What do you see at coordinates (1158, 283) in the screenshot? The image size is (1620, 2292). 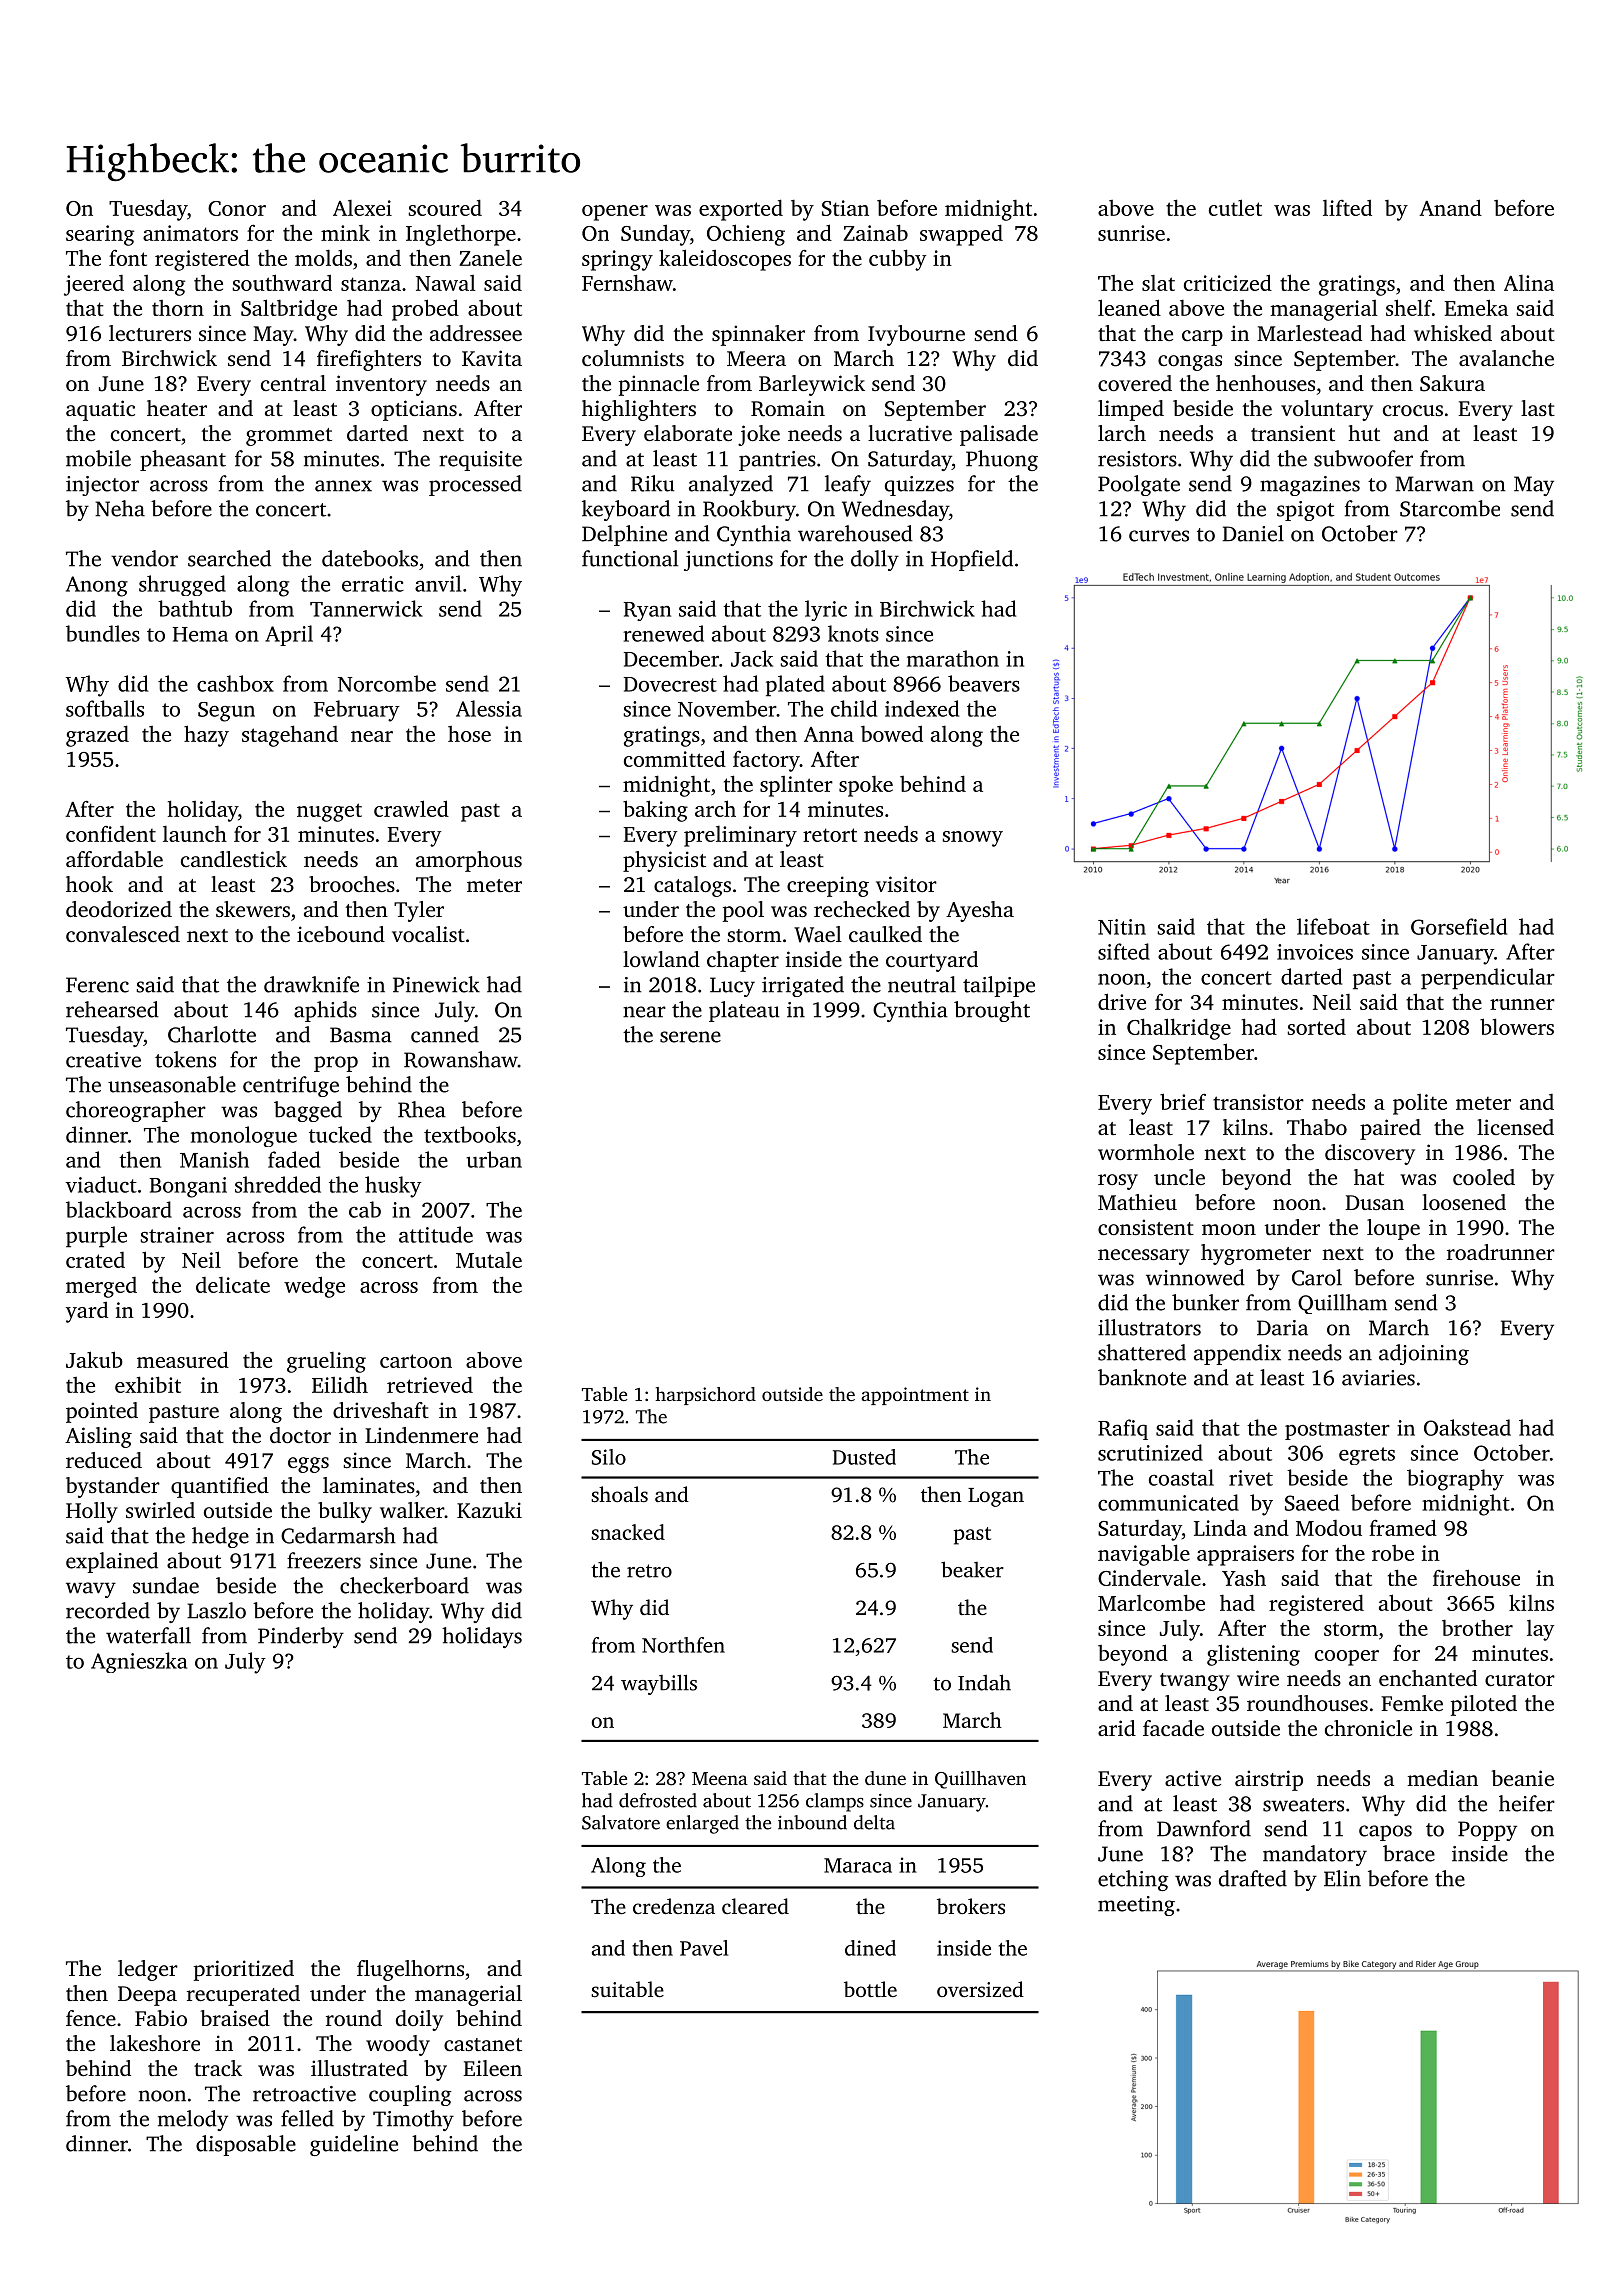 I see `slat` at bounding box center [1158, 283].
